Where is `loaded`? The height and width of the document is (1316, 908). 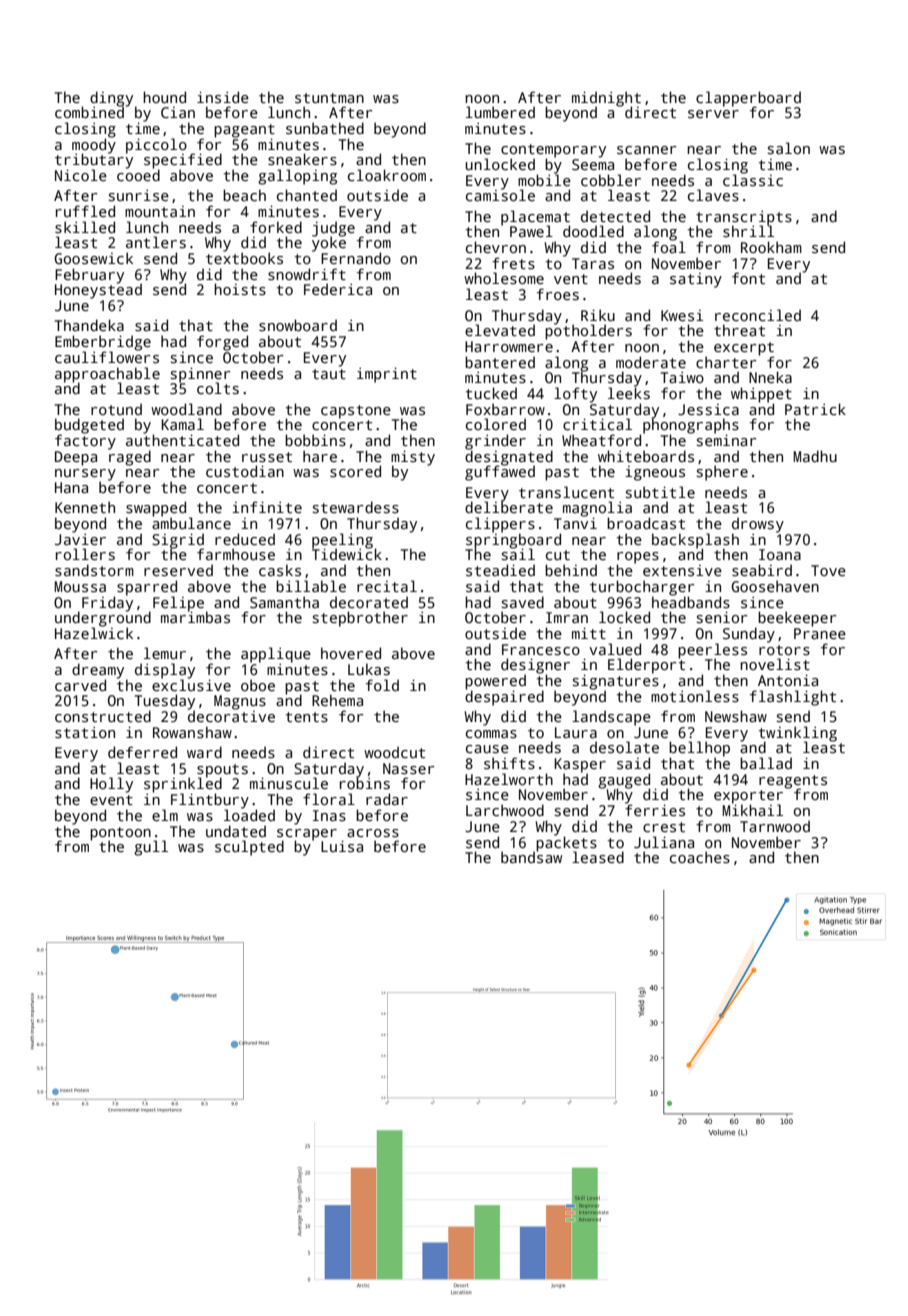
loaded is located at coordinates (249, 815).
